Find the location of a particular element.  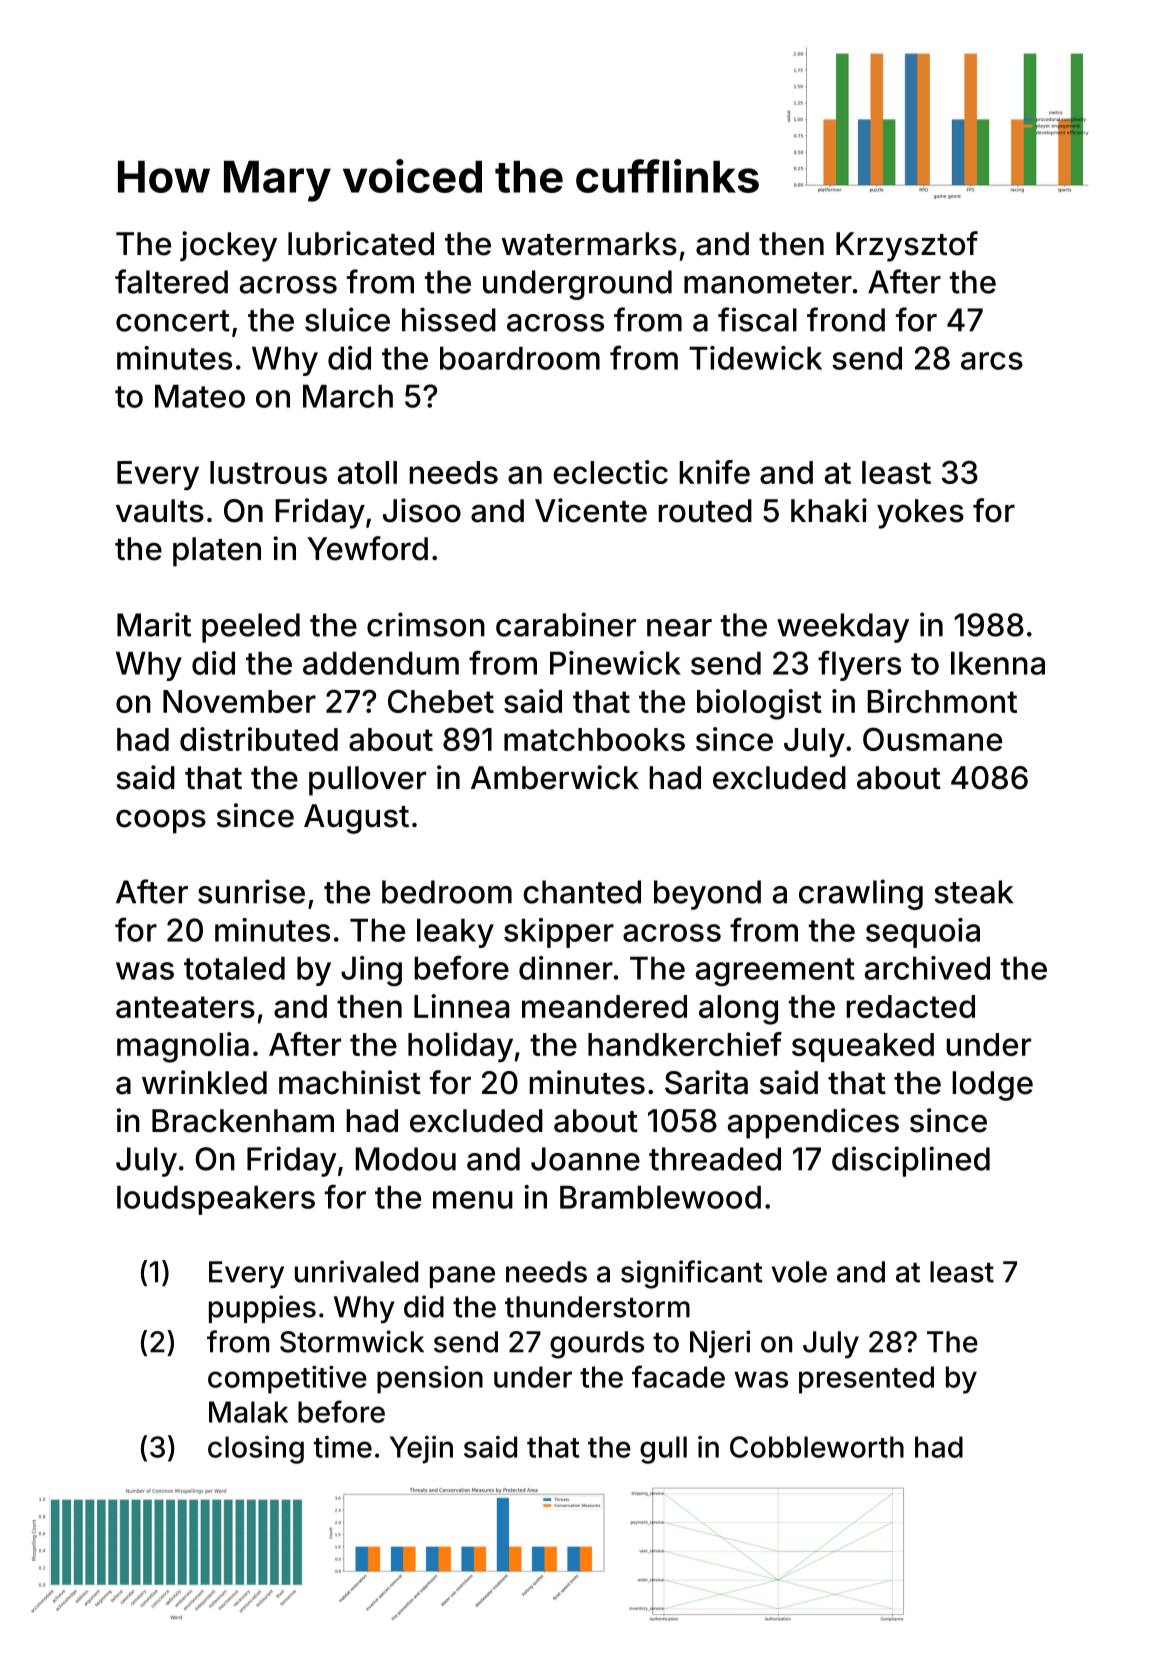

Krzysztof is located at coordinates (907, 246).
